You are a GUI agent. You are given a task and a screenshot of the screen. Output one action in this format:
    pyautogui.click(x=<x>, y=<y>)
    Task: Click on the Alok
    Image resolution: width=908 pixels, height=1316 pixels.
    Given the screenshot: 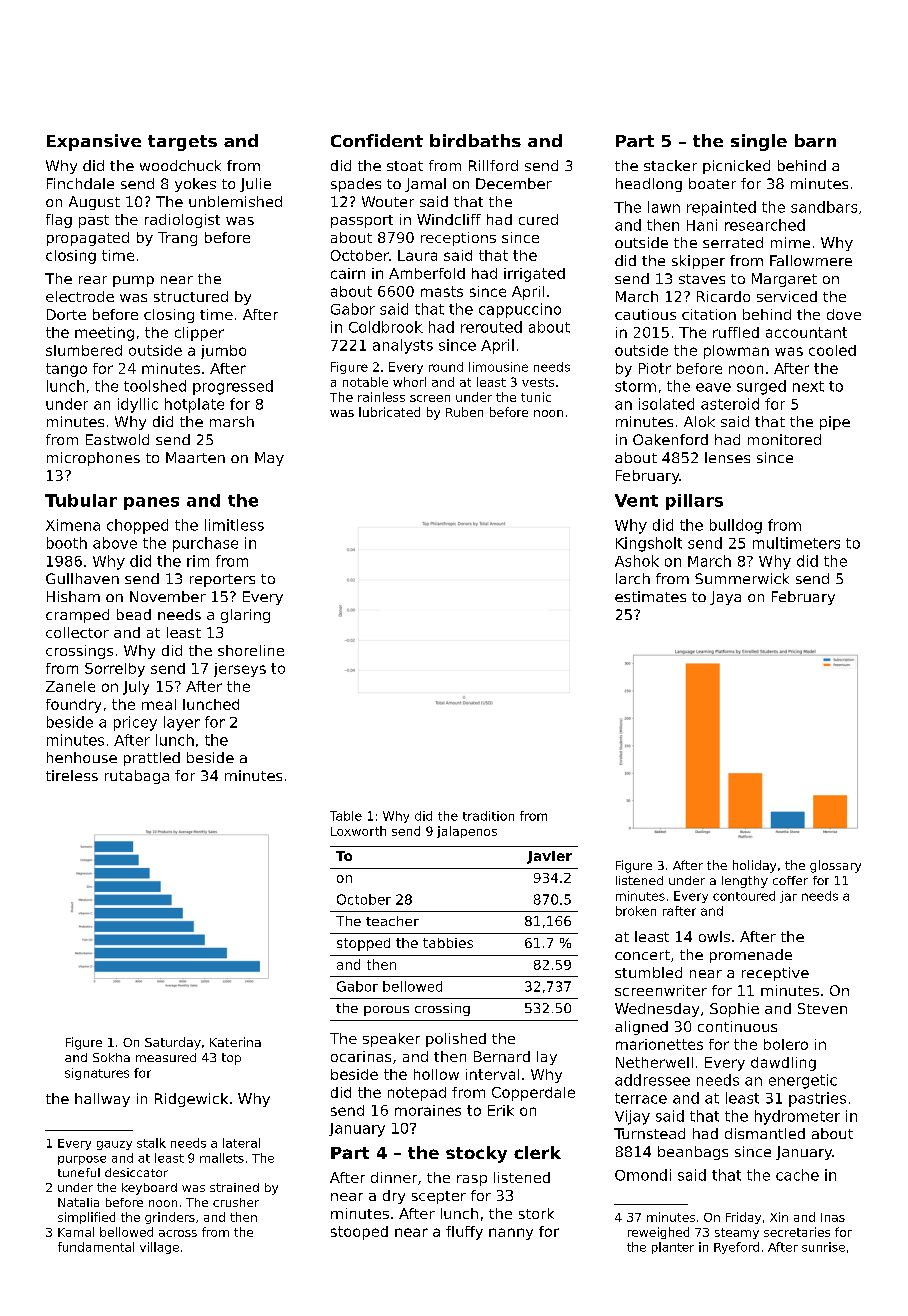 What is the action you would take?
    pyautogui.click(x=699, y=421)
